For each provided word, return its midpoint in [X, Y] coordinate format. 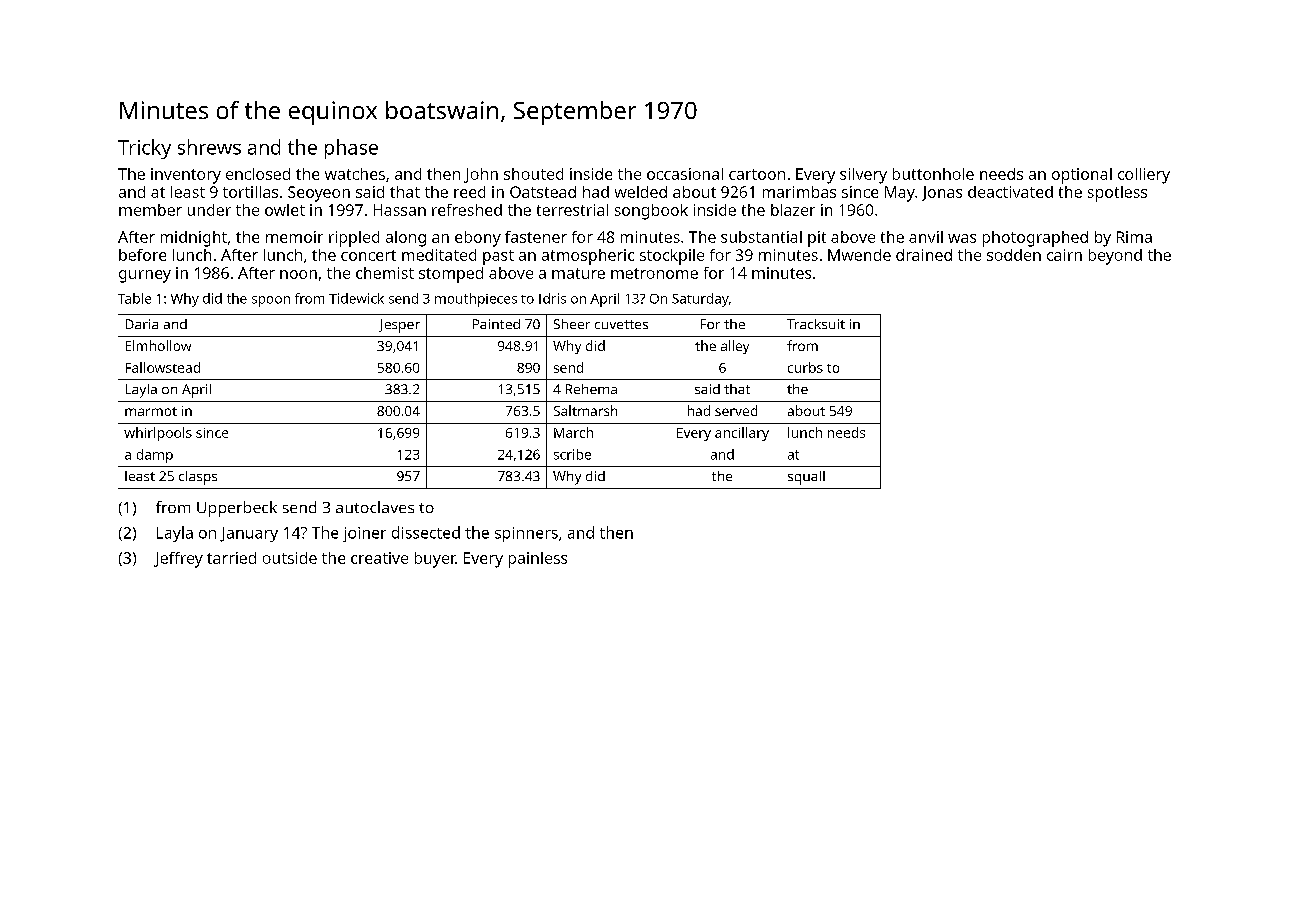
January [249, 534]
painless [538, 560]
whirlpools [158, 434]
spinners [526, 534]
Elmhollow [158, 345]
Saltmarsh [585, 410]
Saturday [700, 300]
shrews [209, 147]
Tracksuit [816, 324]
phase [351, 149]
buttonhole [933, 174]
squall [806, 478]
